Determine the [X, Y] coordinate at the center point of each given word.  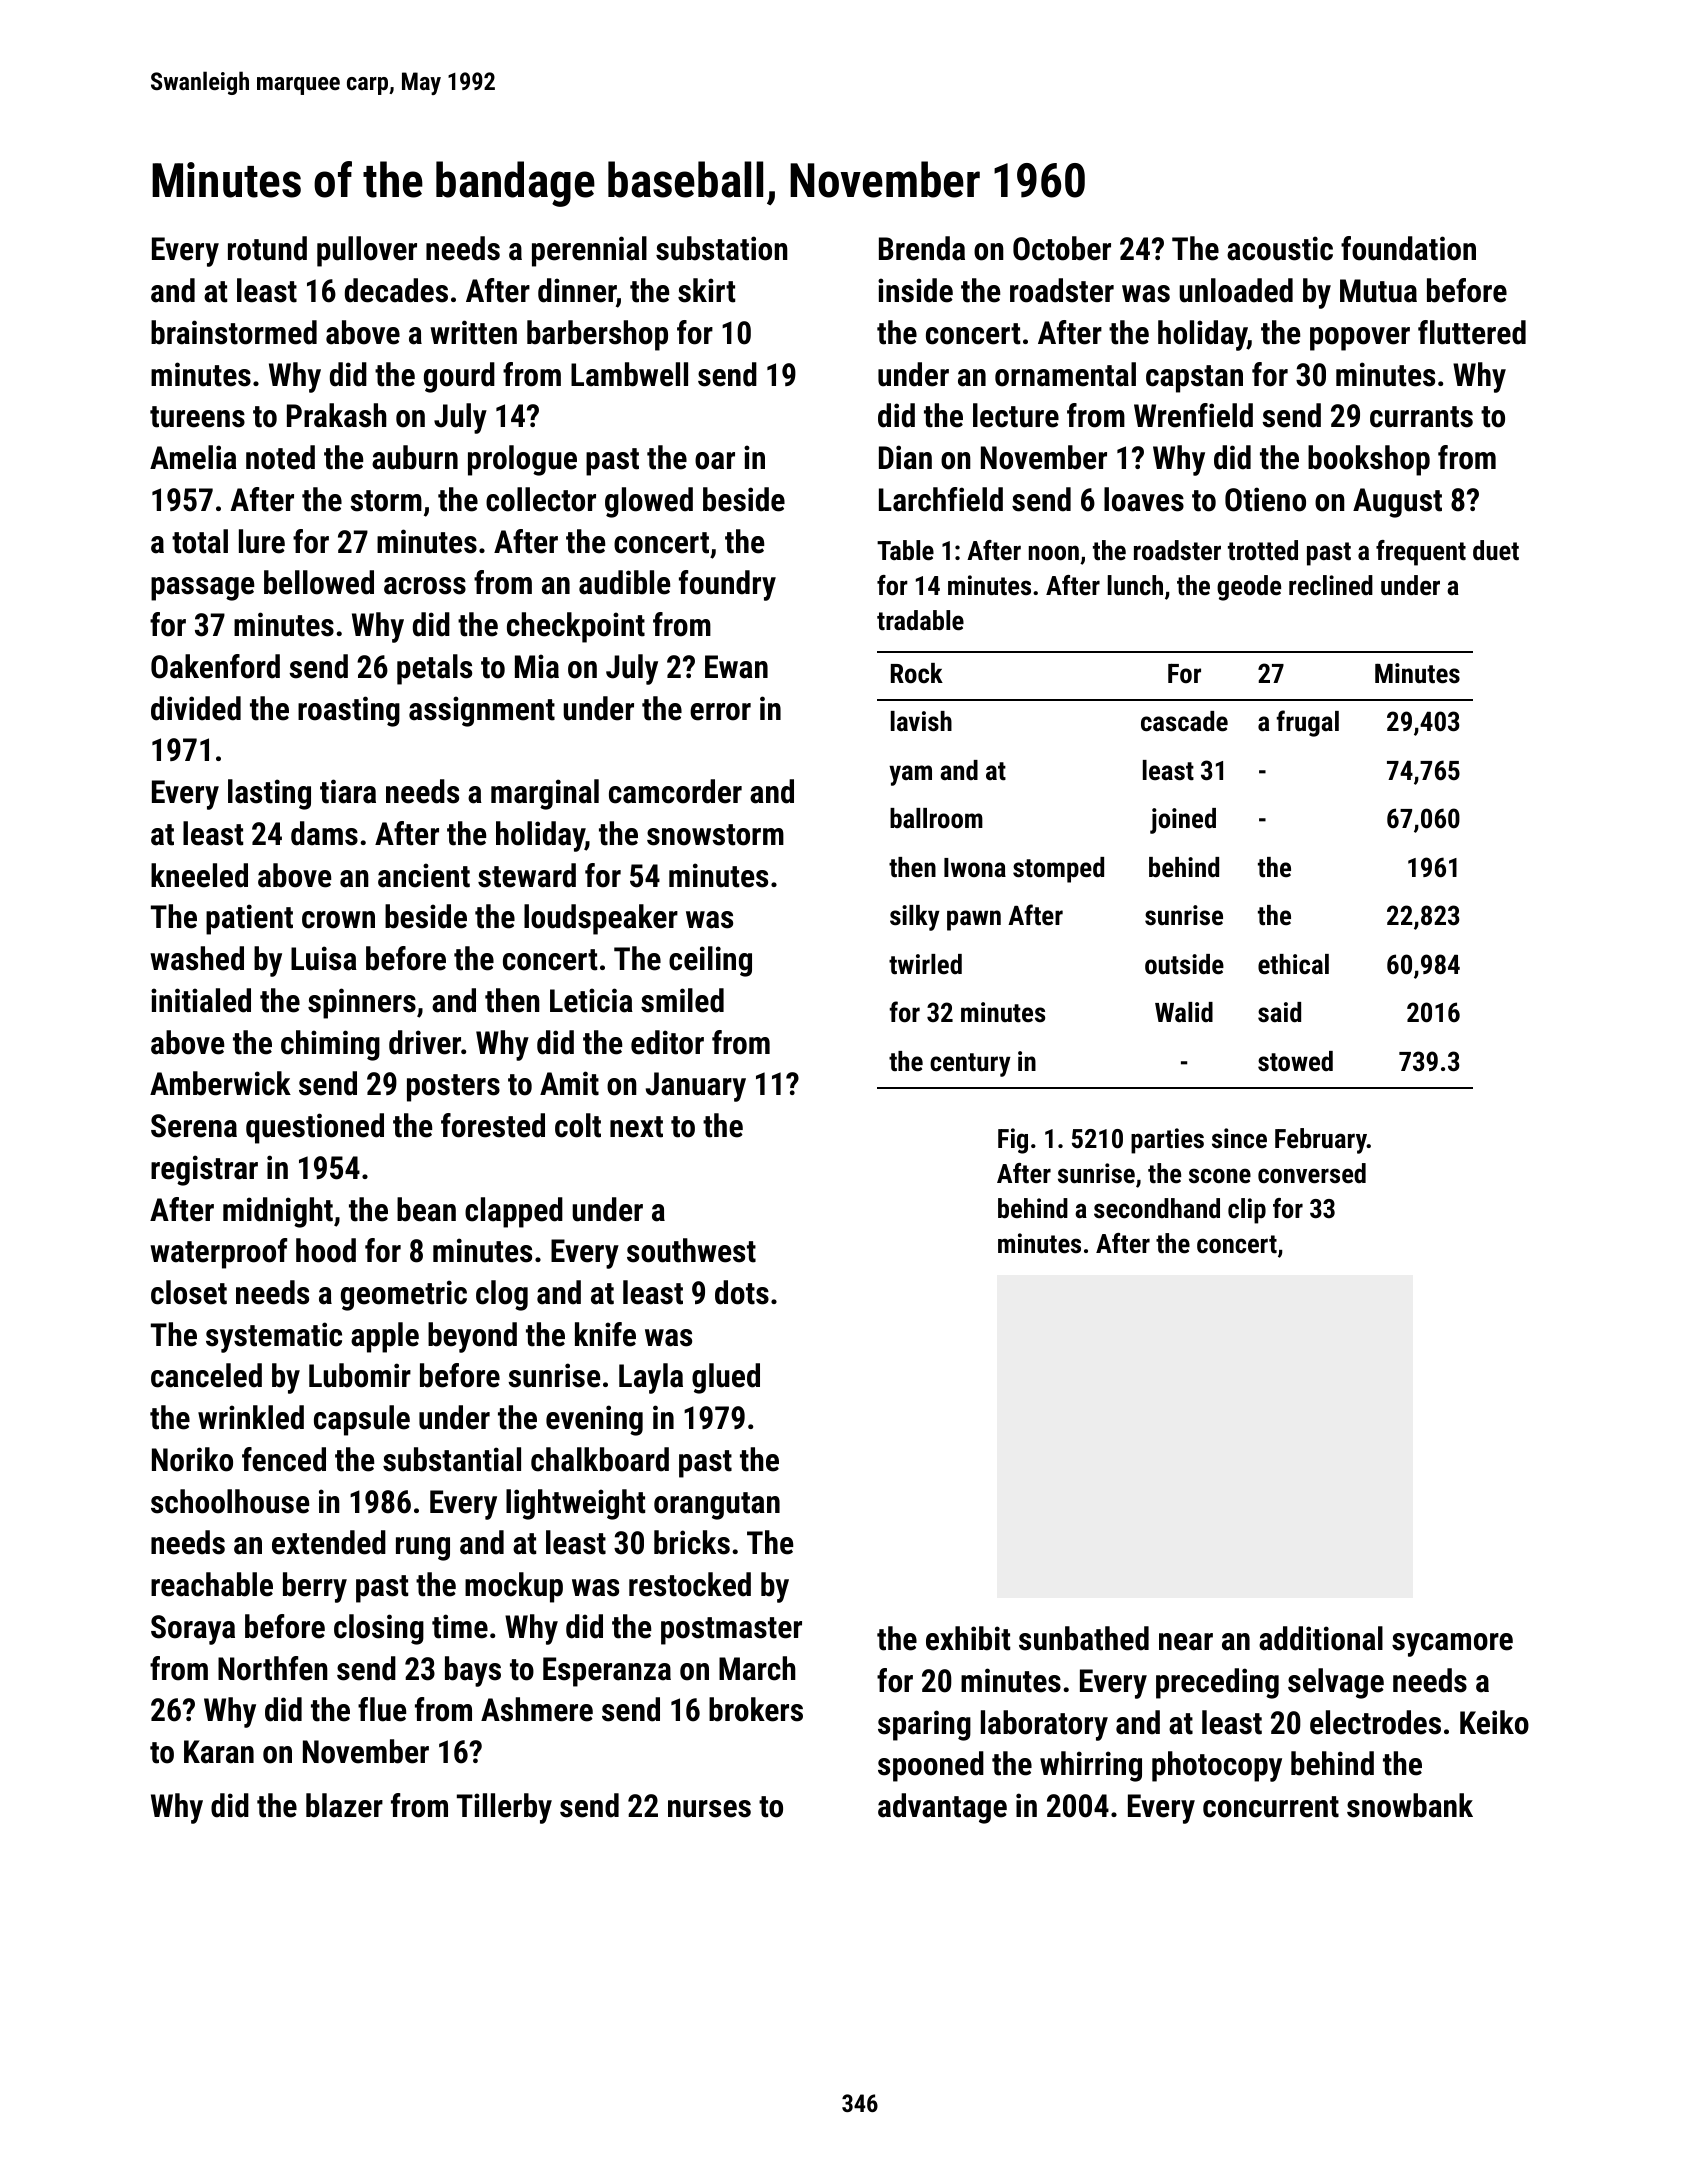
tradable [920, 620]
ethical [1293, 964]
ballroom [936, 818]
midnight [278, 1212]
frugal [1307, 723]
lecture [1016, 415]
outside [1184, 964]
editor [667, 1042]
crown [338, 920]
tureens [197, 417]
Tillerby [504, 1808]
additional [1321, 1638]
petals [434, 669]
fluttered [1472, 332]
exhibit [968, 1638]
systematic [274, 1337]
